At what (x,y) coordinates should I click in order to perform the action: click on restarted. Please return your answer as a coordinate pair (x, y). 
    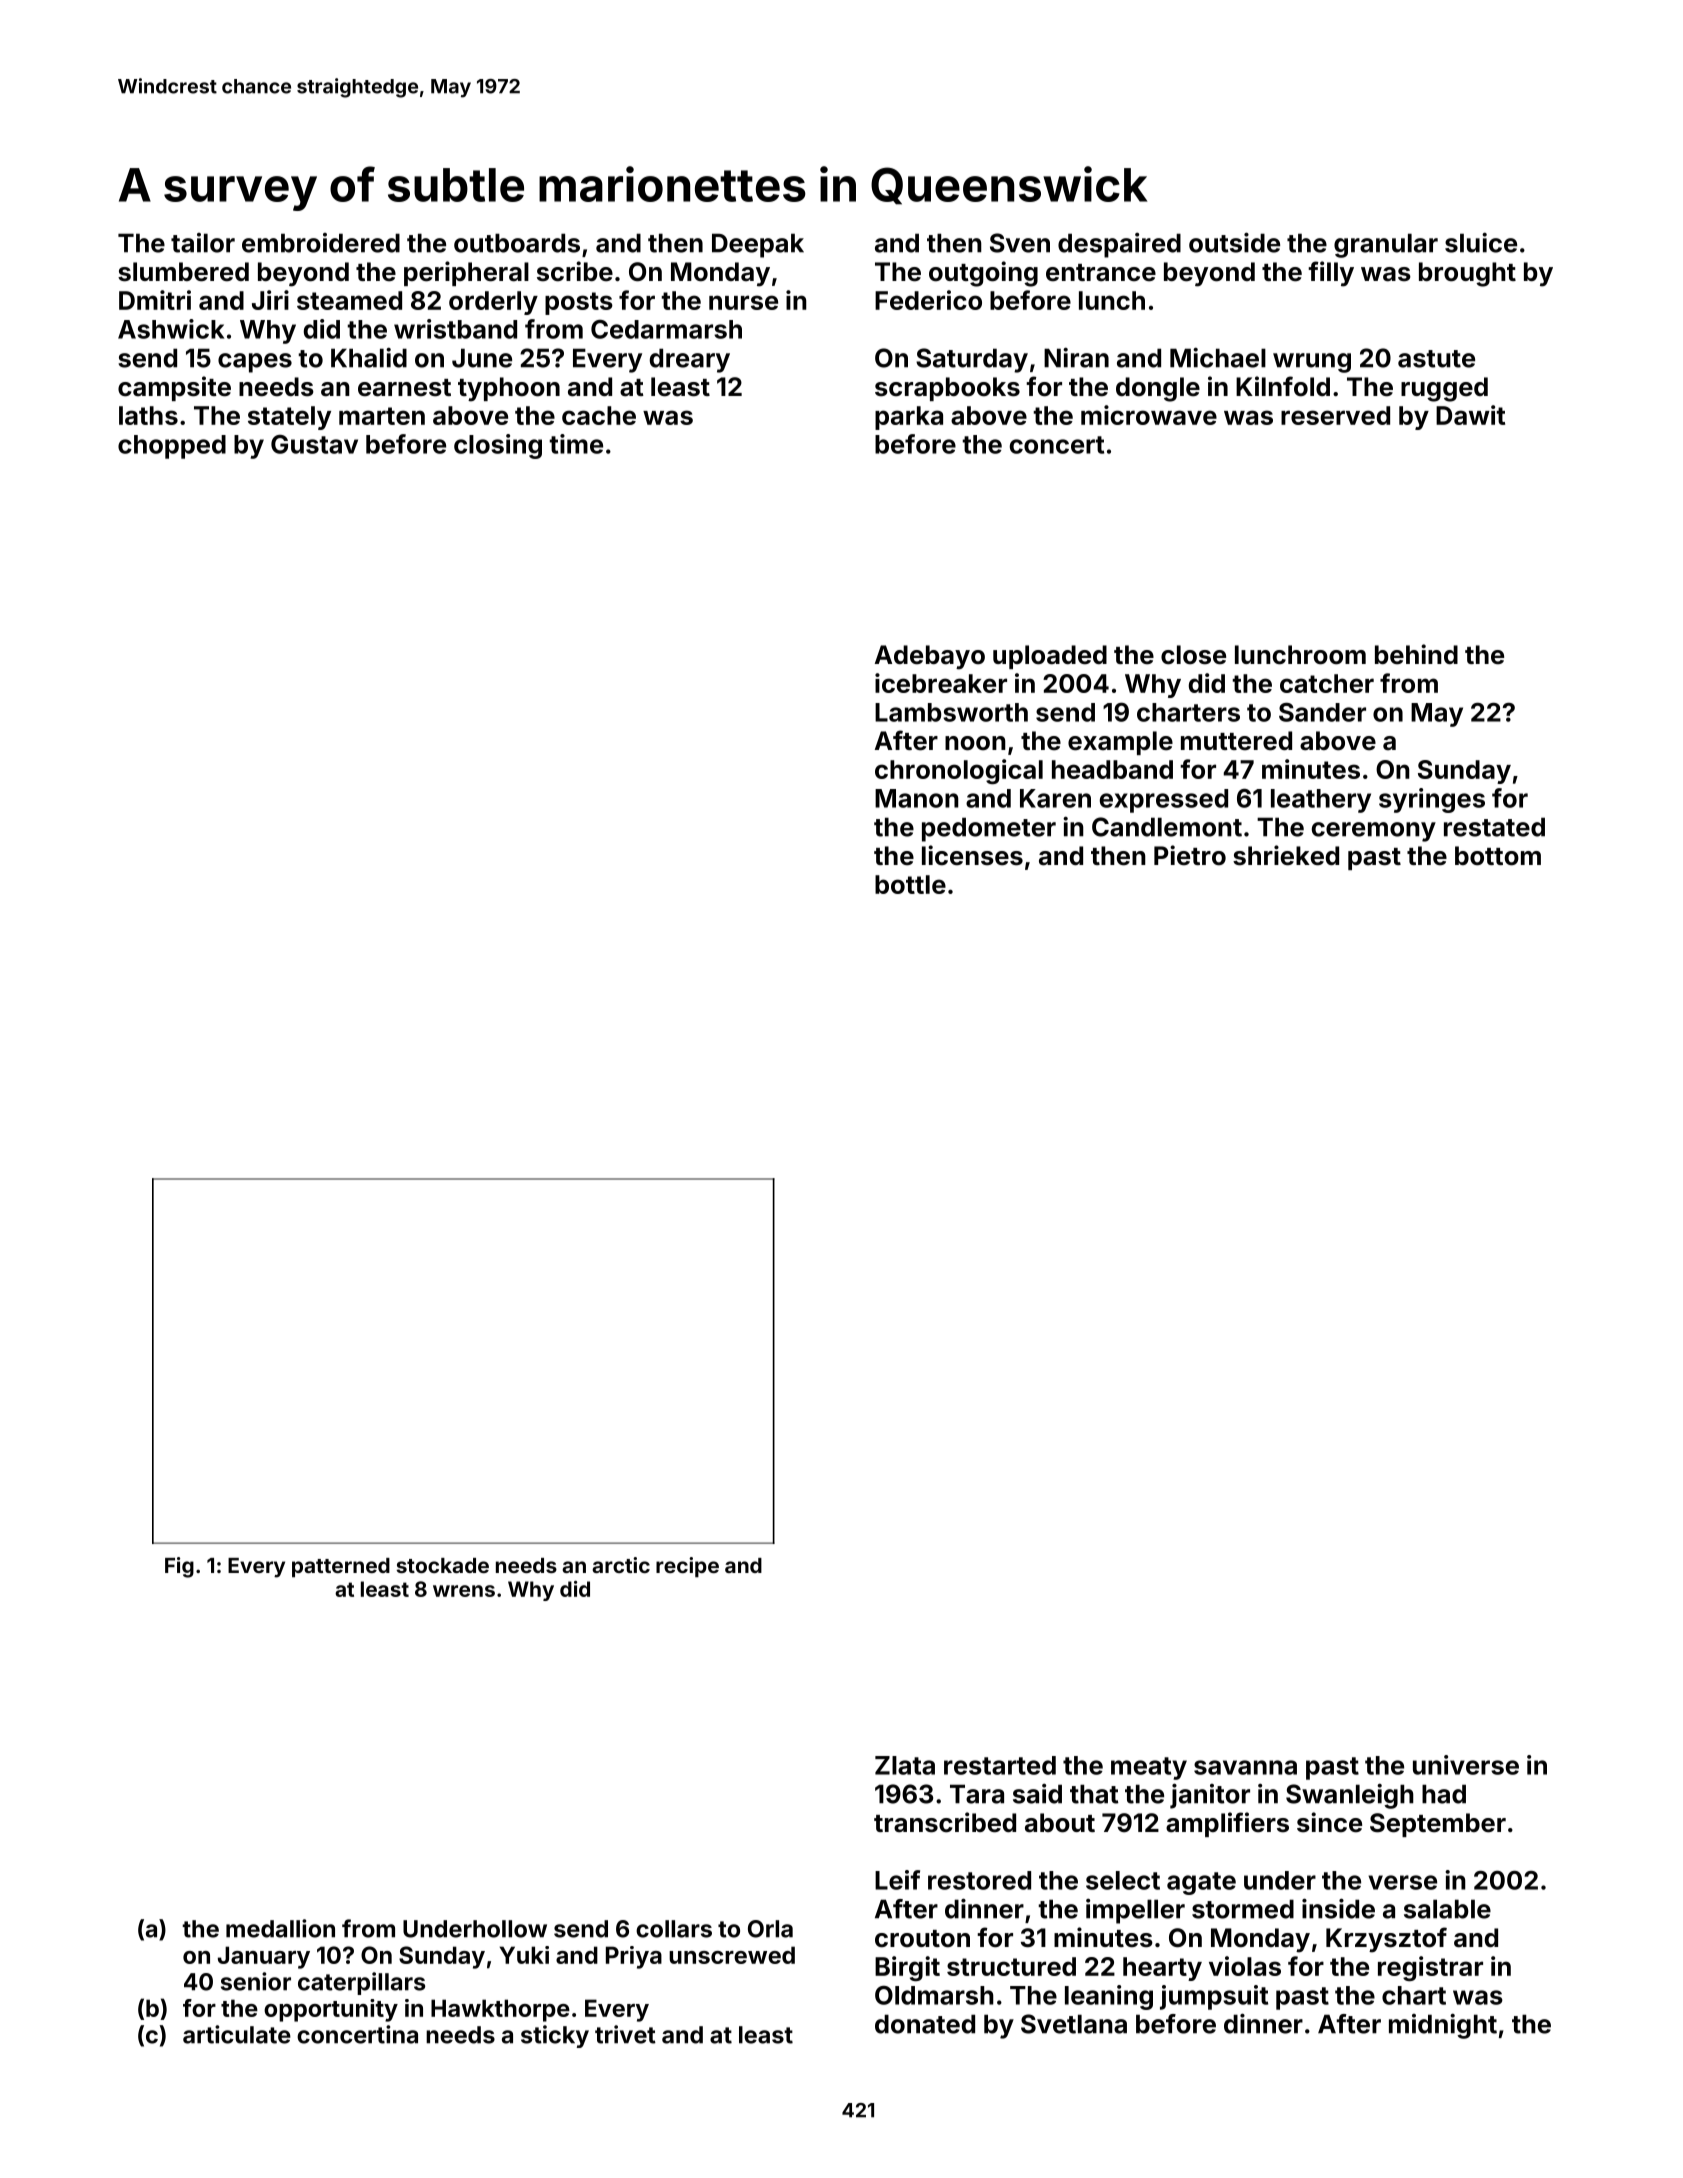
    Looking at the image, I should click on (1000, 1765).
